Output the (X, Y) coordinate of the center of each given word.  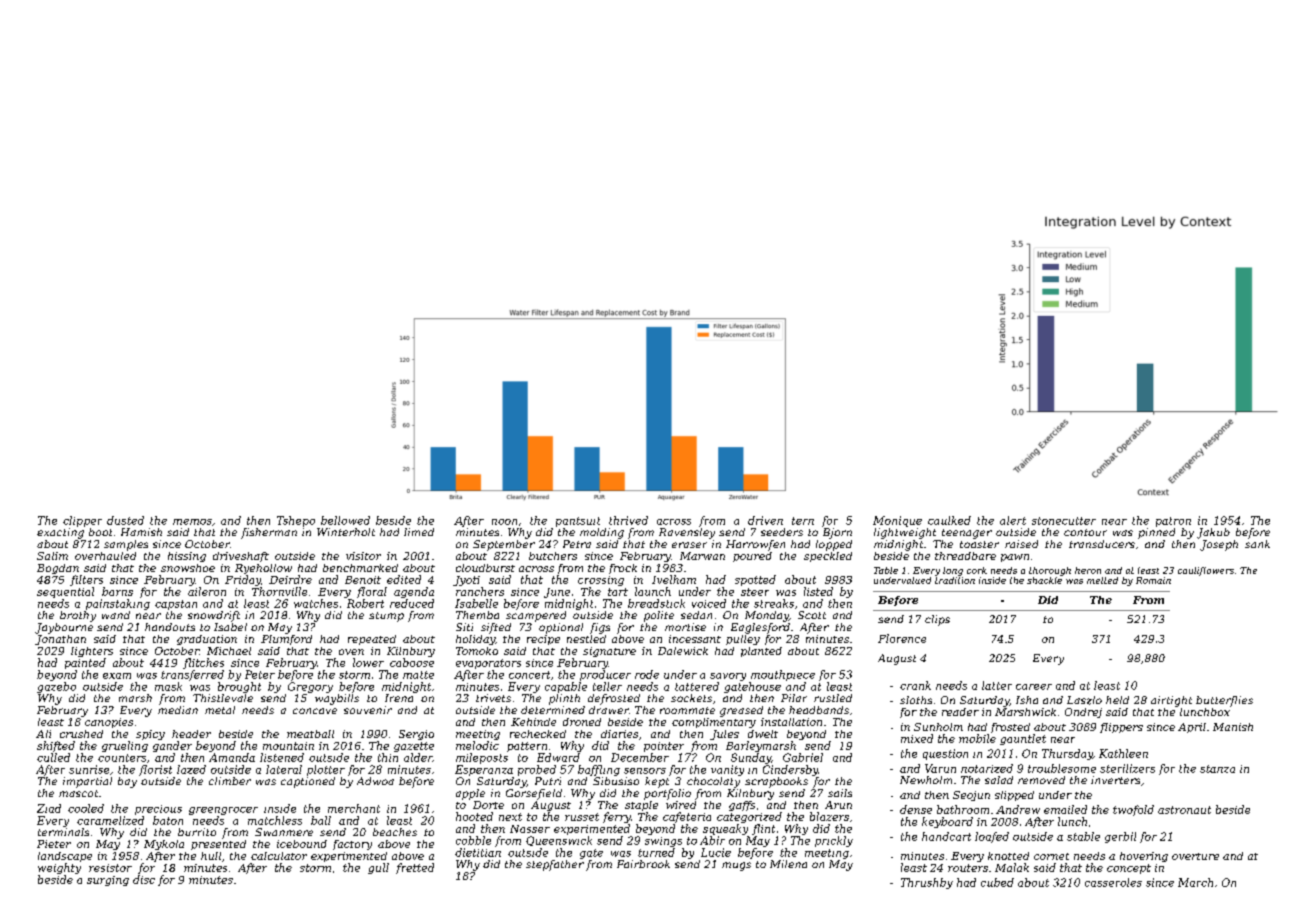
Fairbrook (643, 864)
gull (378, 868)
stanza (1217, 769)
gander (172, 746)
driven (765, 520)
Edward (558, 757)
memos (192, 522)
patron (1173, 522)
